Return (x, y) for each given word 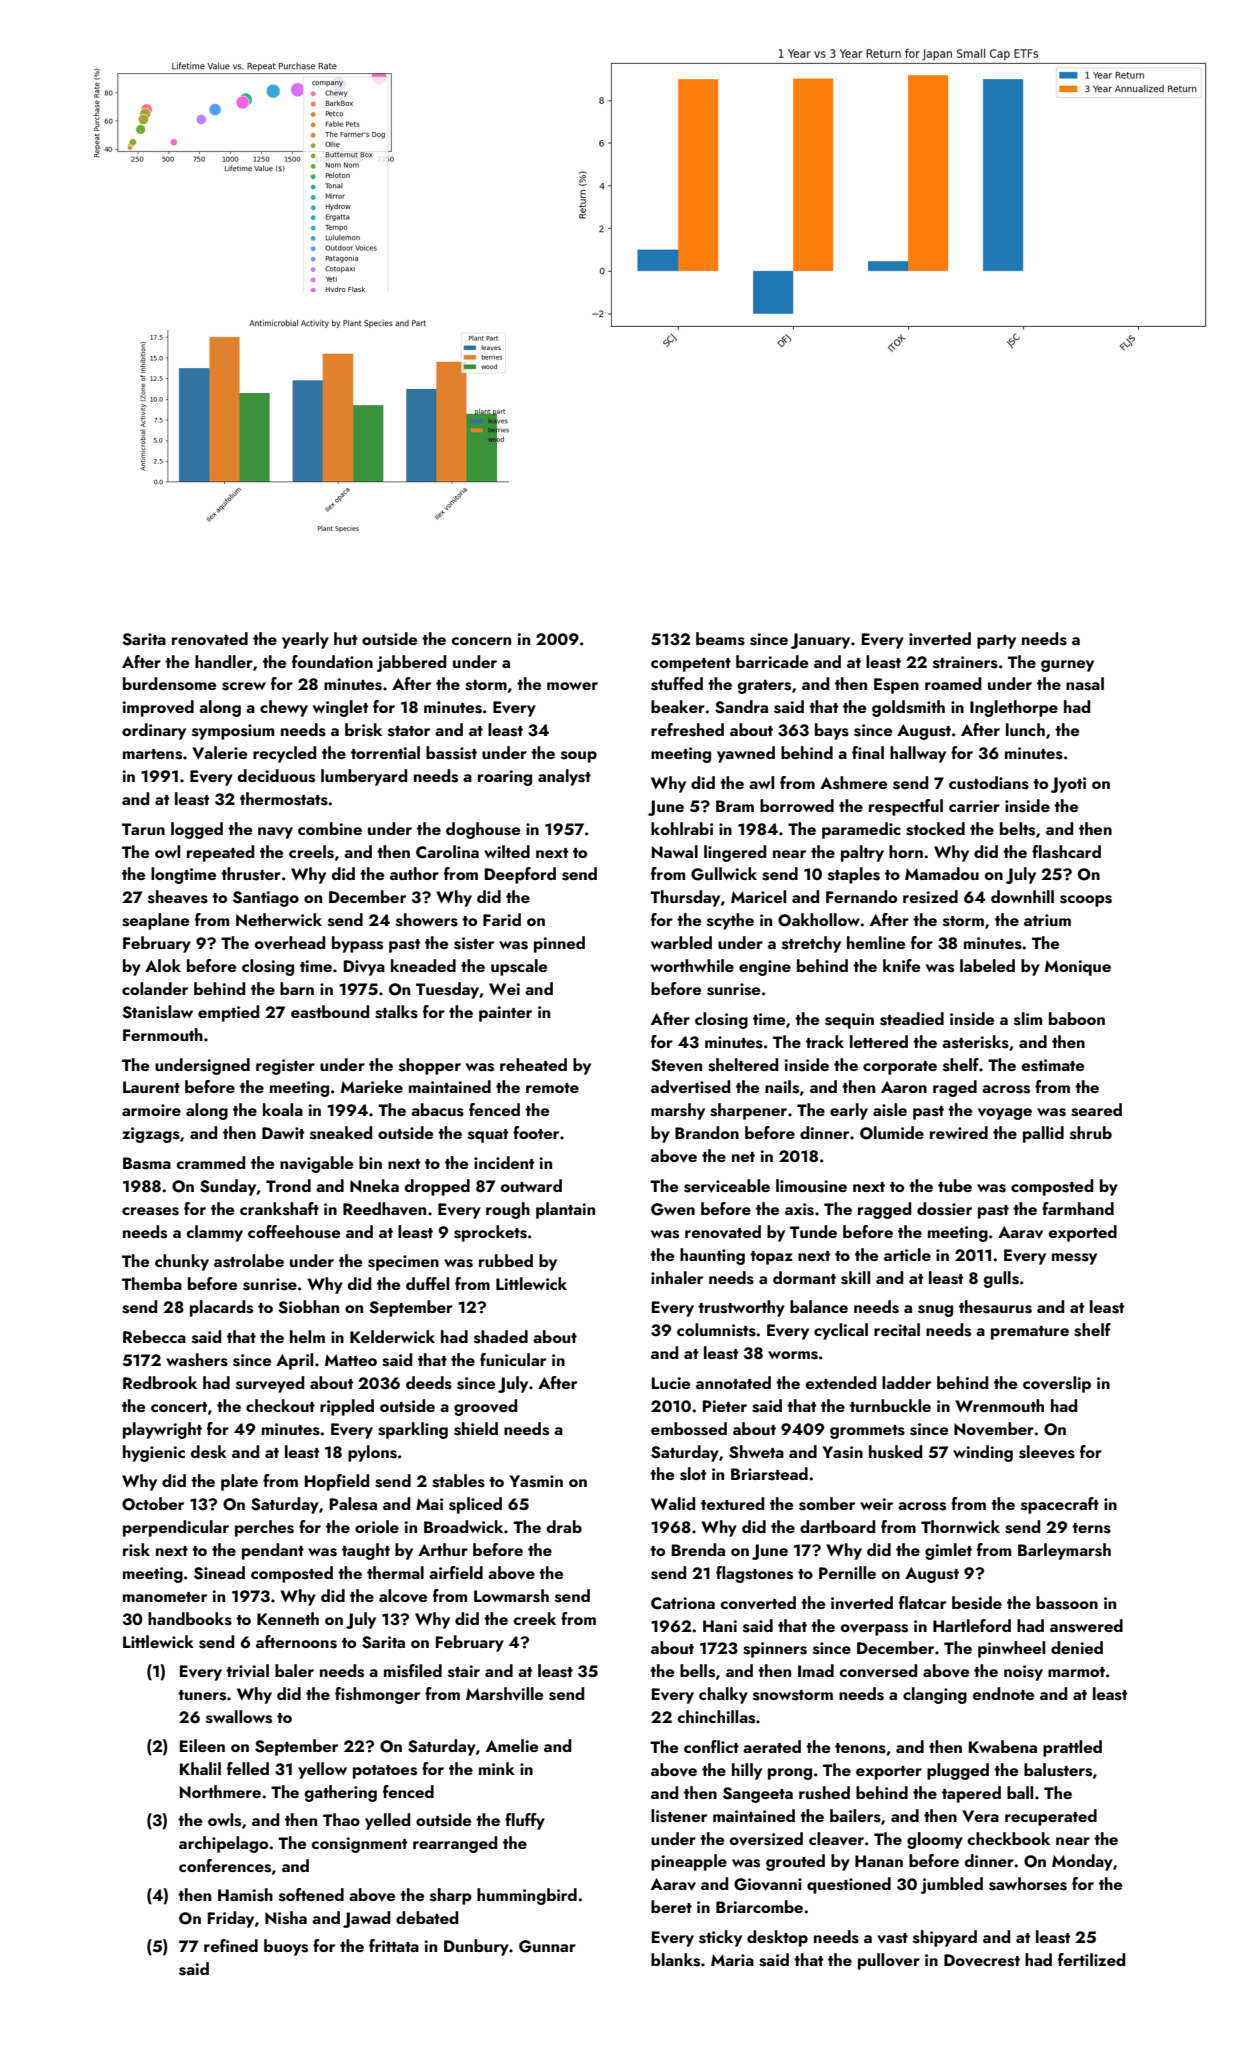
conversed (878, 1671)
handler (224, 661)
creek (534, 1618)
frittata (394, 1945)
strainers (965, 662)
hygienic (154, 1453)
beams (720, 639)
